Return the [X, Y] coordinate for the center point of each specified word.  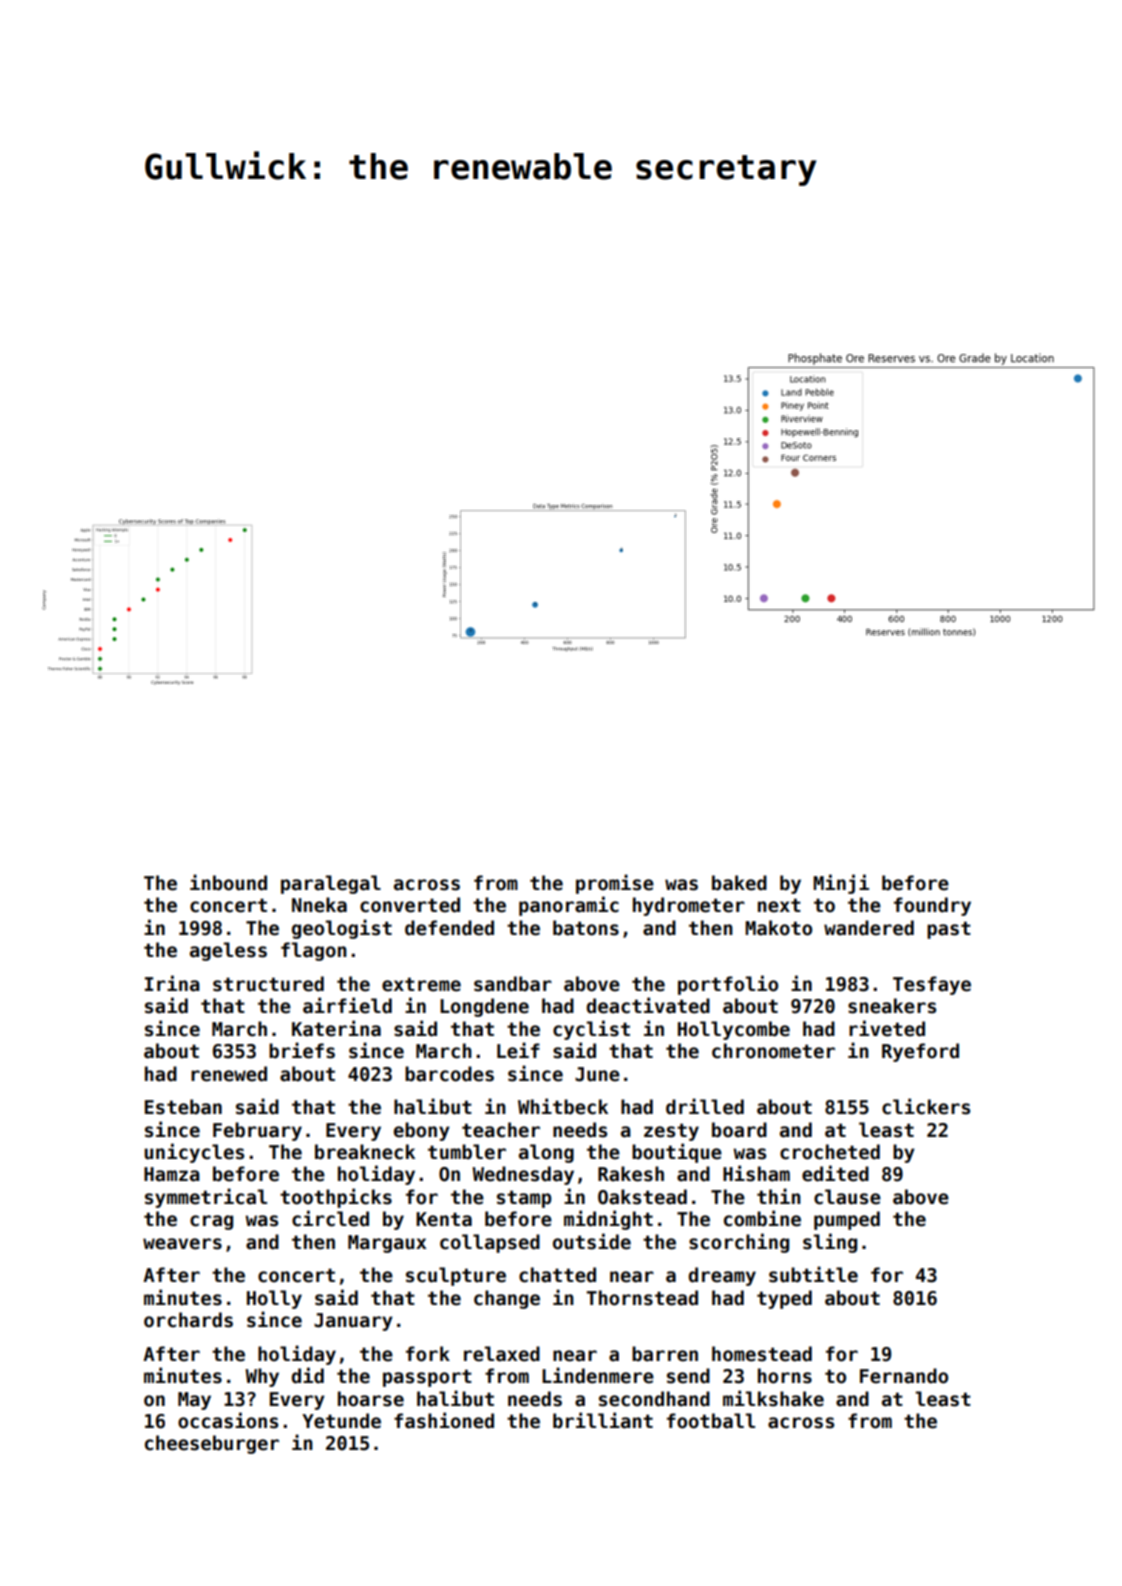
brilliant [603, 1420]
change [507, 1299]
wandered [869, 928]
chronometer [773, 1051]
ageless [228, 951]
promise [615, 884]
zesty [671, 1132]
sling [830, 1243]
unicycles [194, 1153]
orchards [188, 1320]
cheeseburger [212, 1444]
